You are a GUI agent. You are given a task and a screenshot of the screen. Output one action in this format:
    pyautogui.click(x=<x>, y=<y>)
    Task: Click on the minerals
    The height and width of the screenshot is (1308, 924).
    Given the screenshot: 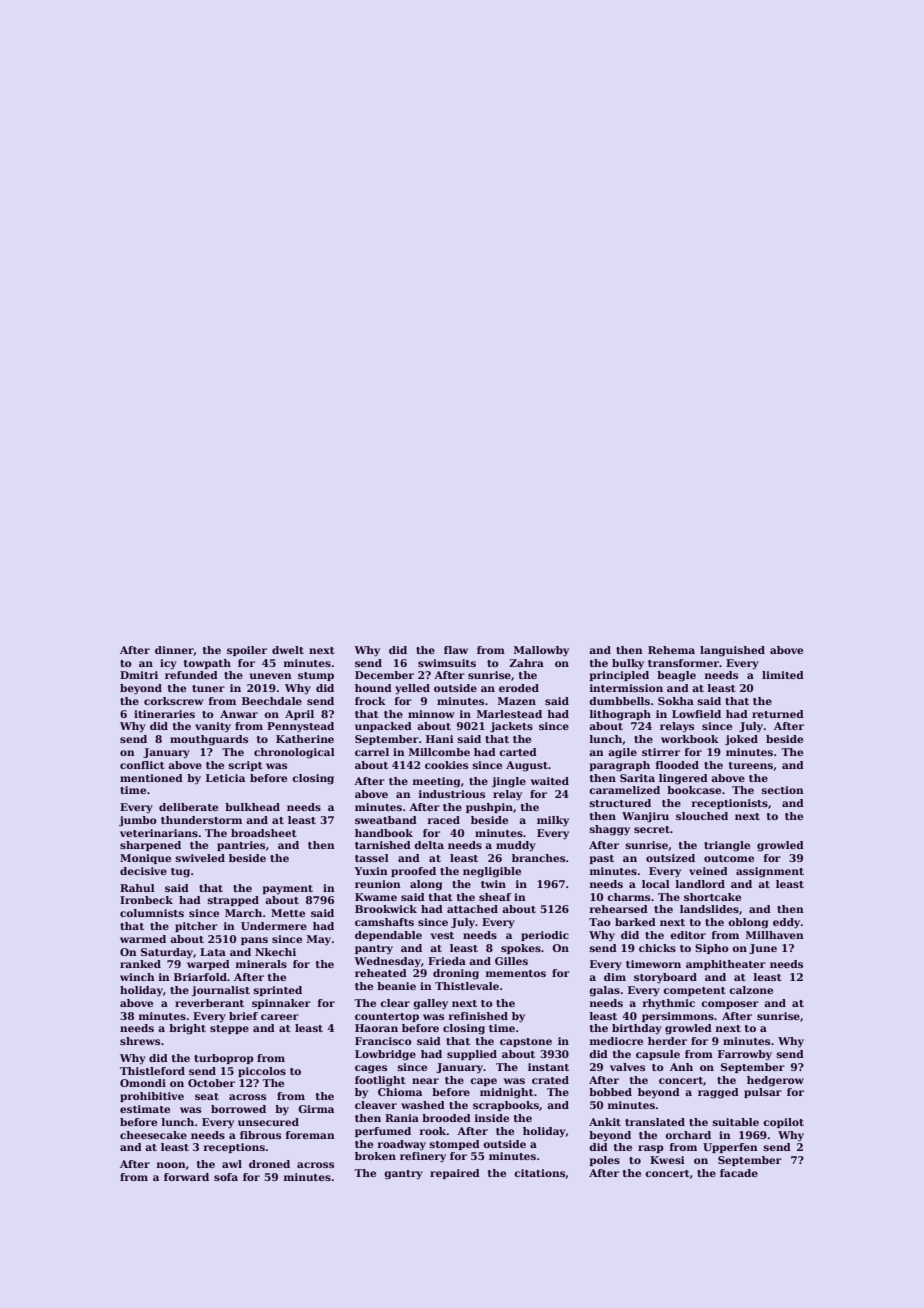 What is the action you would take?
    pyautogui.click(x=261, y=964)
